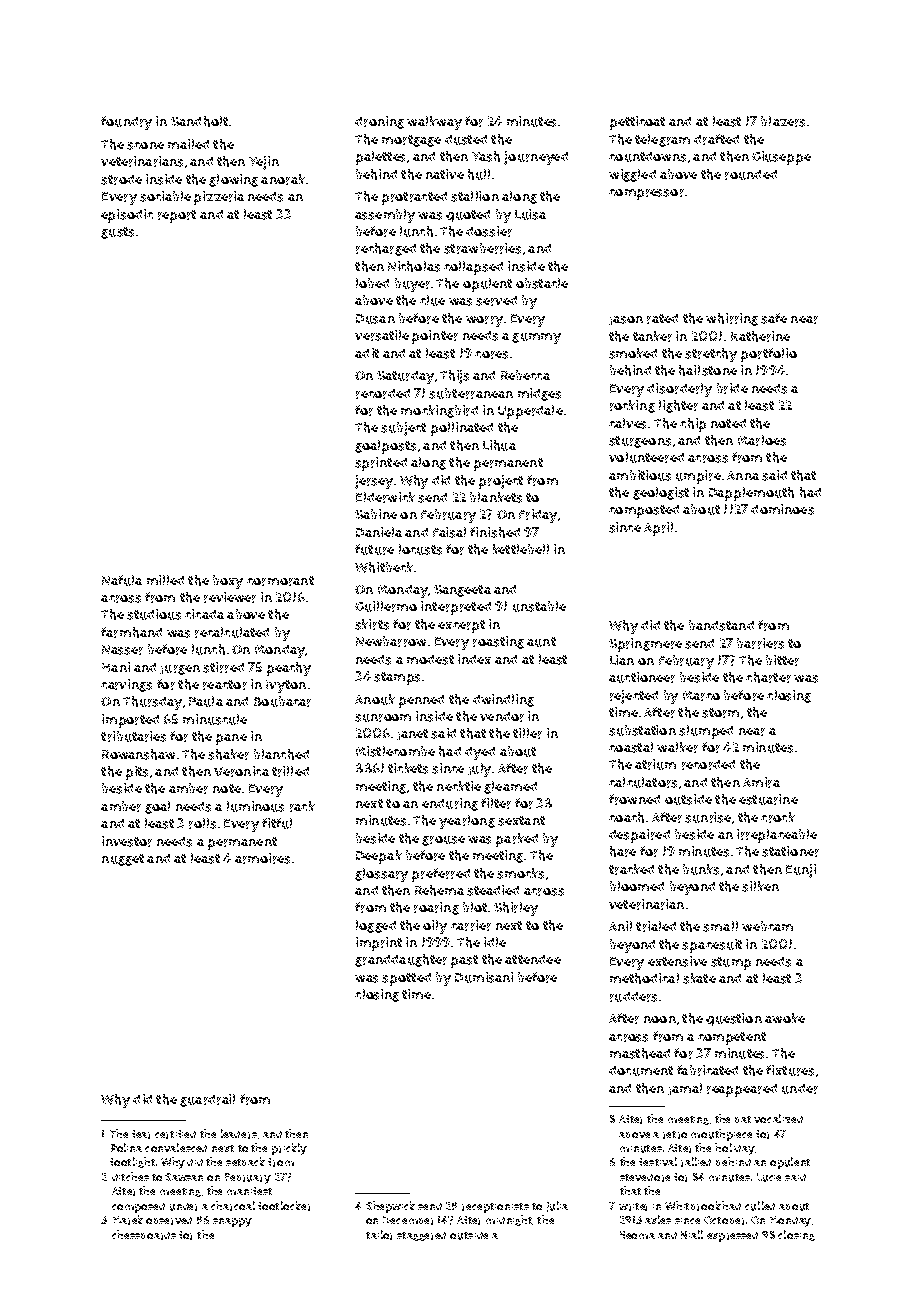 The image size is (924, 1308). What do you see at coordinates (474, 659) in the image?
I see `index` at bounding box center [474, 659].
